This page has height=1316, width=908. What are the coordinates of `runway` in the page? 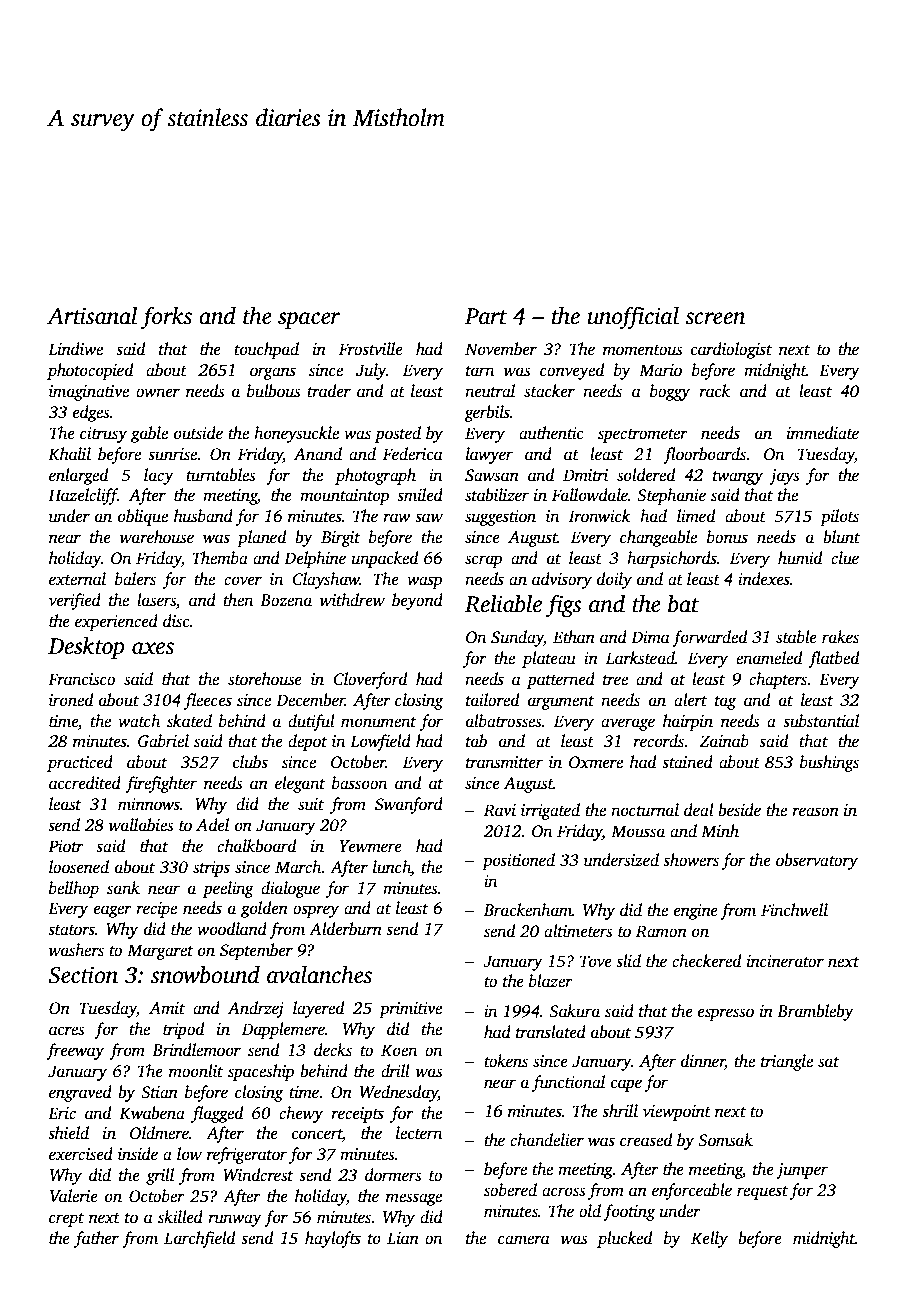 It's located at (235, 1220).
